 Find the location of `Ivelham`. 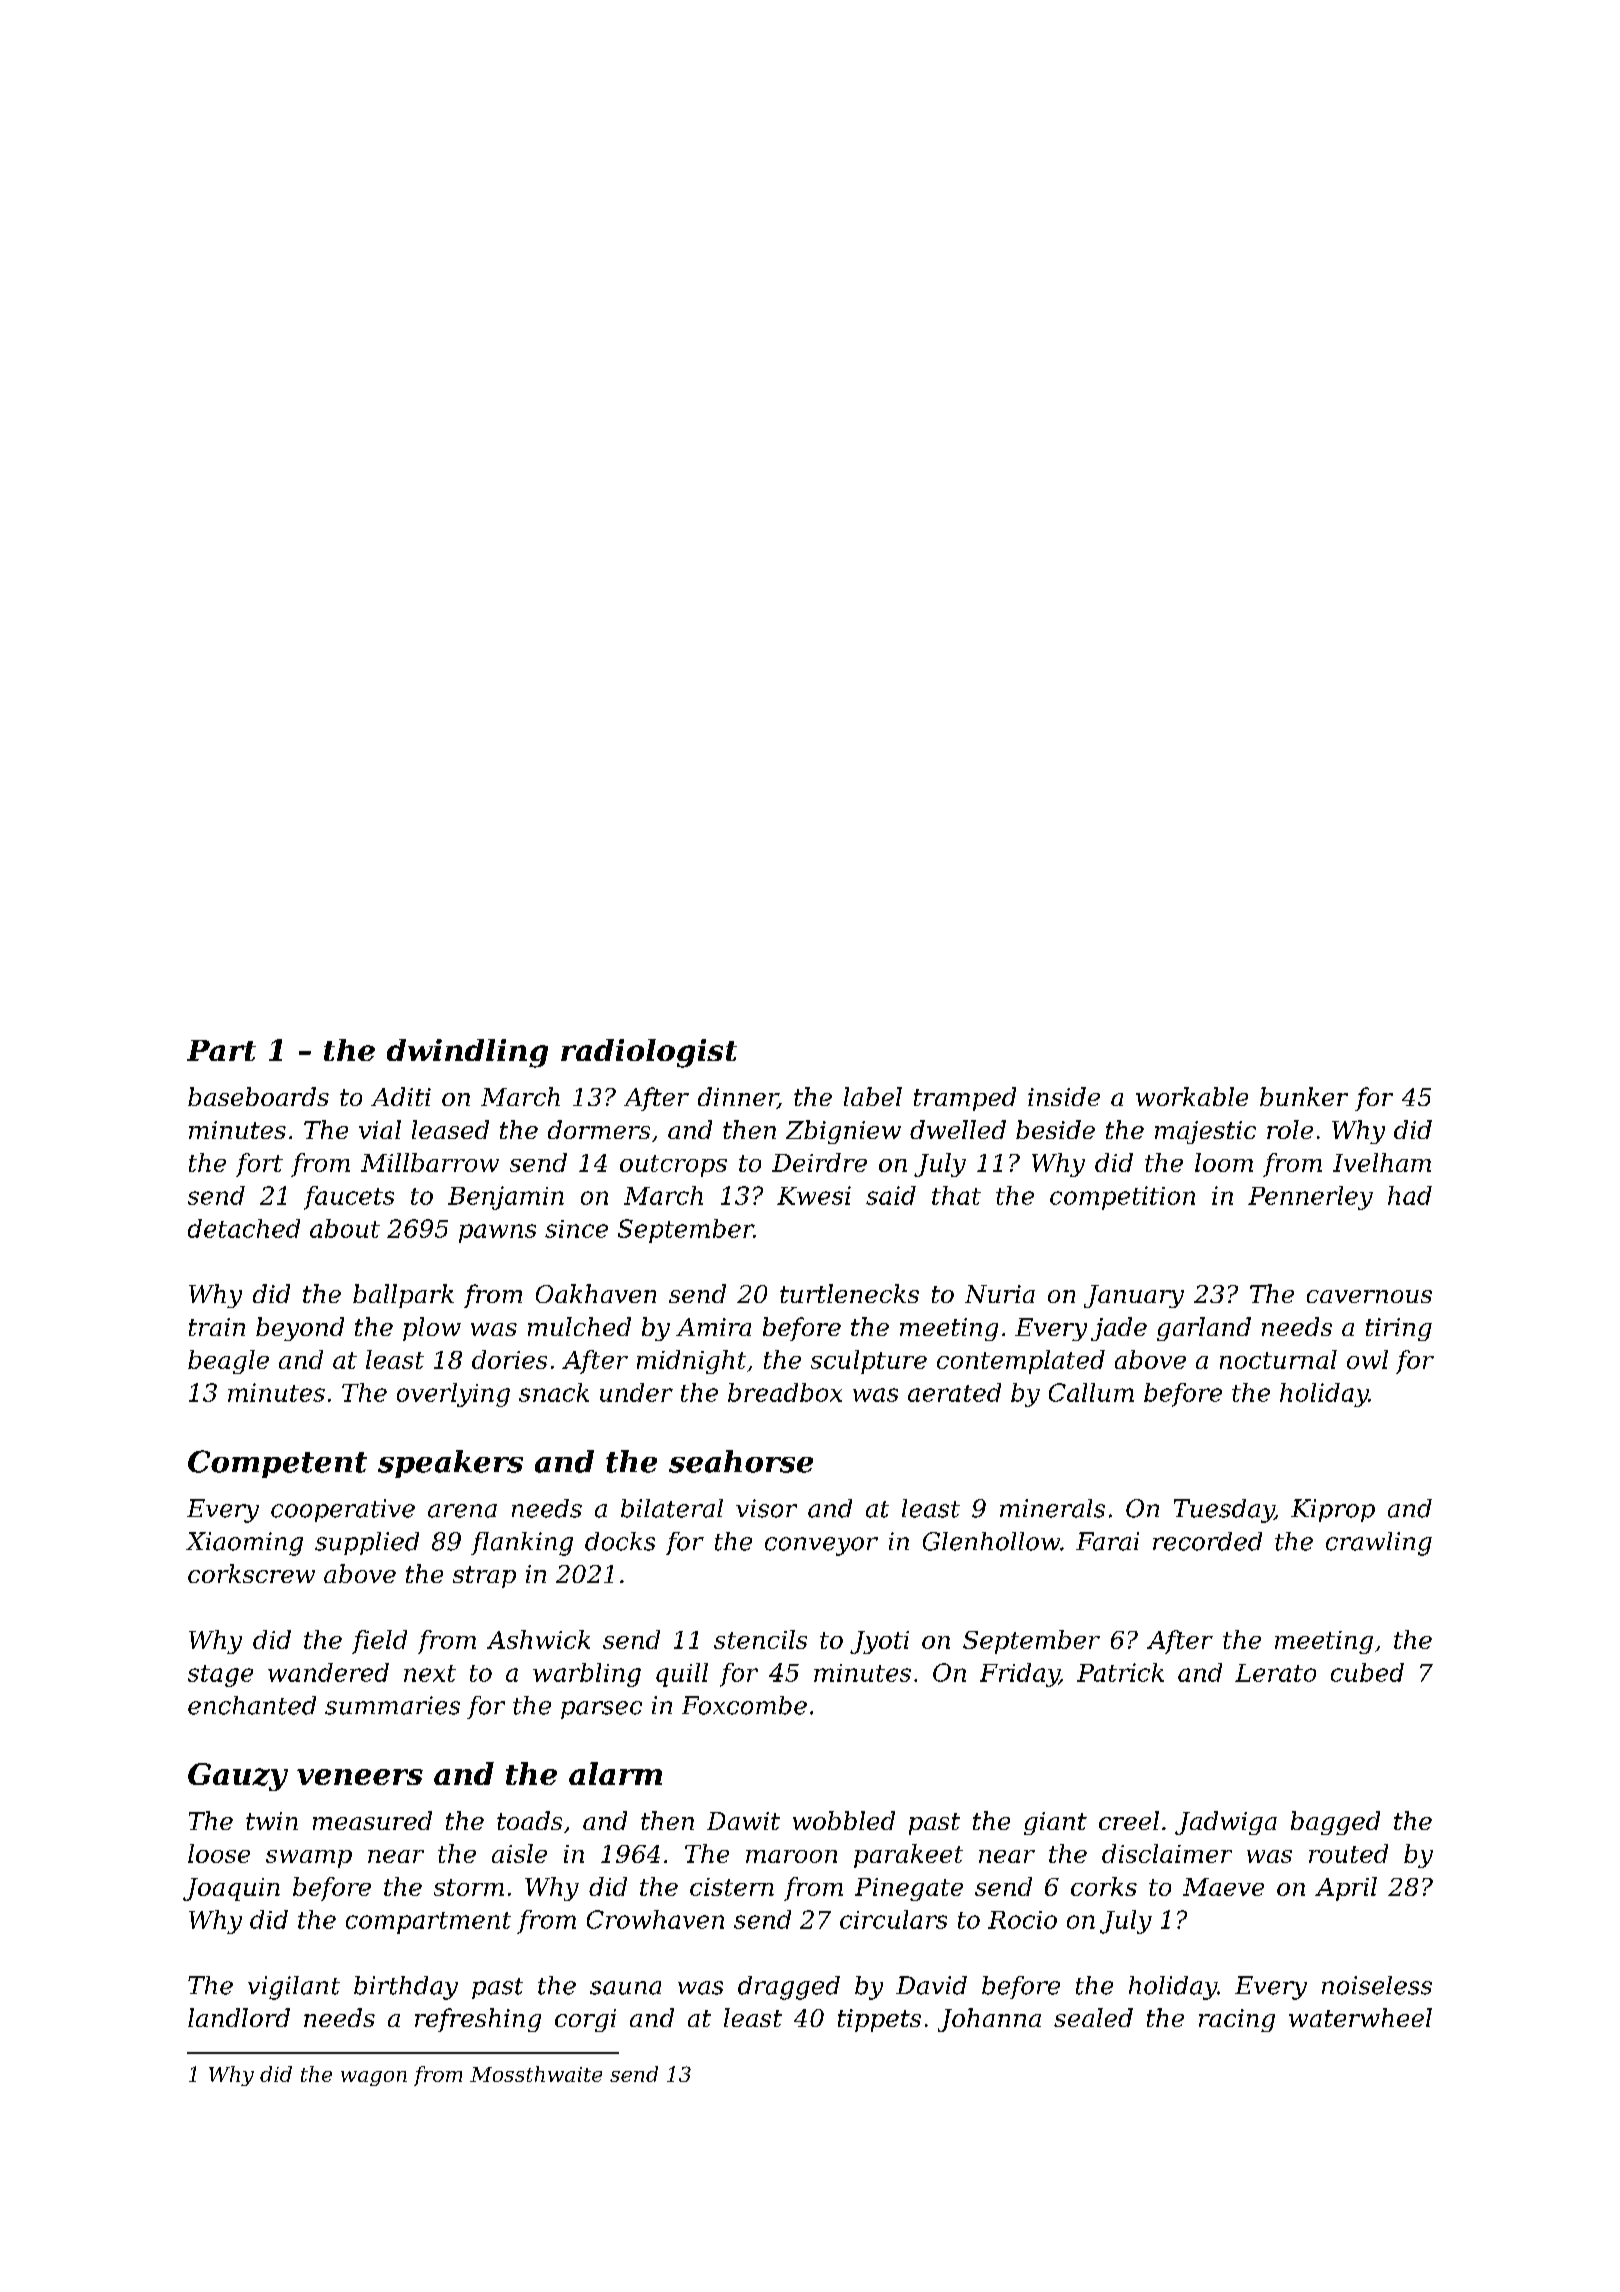

Ivelham is located at coordinates (1382, 1162).
